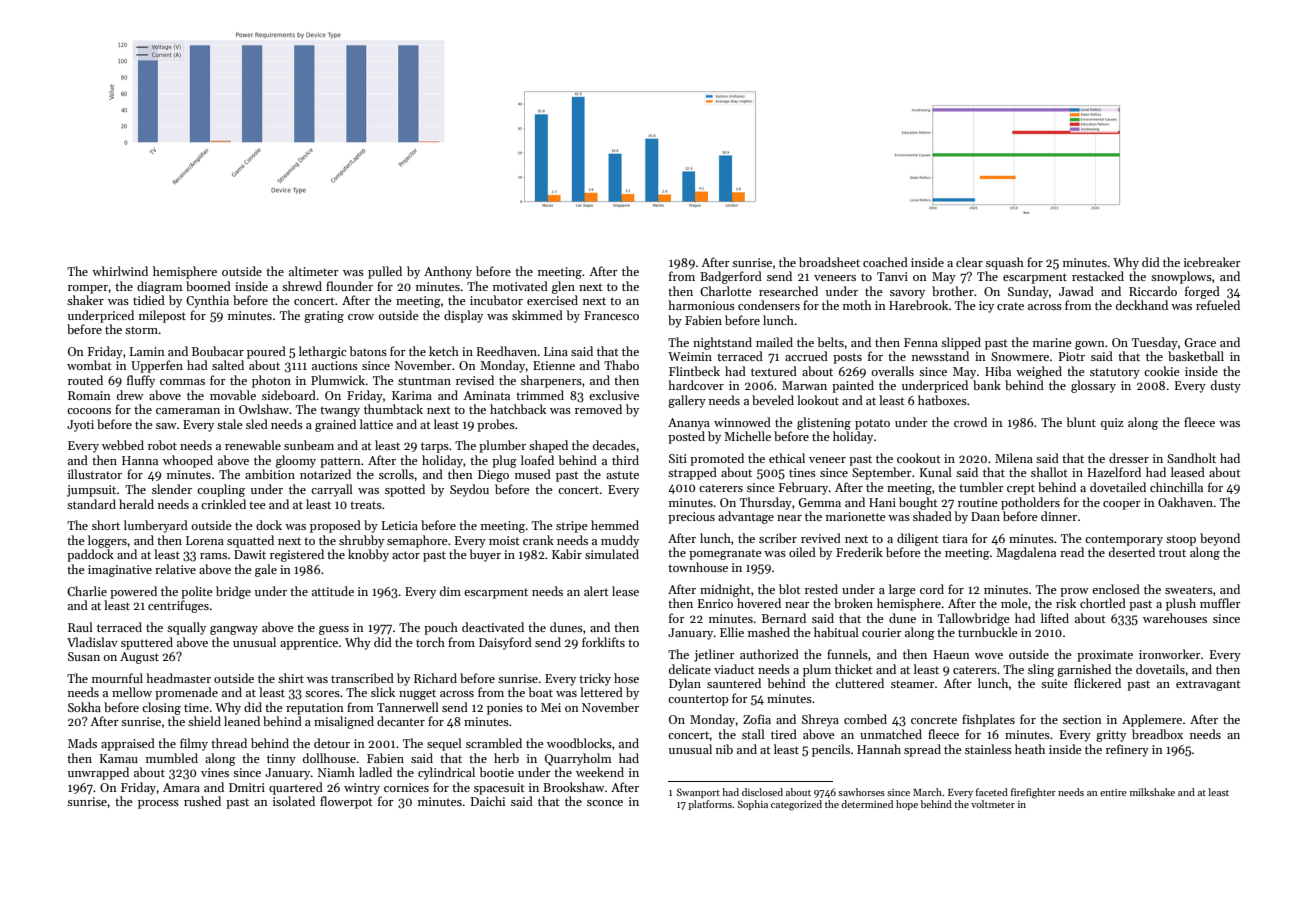 This screenshot has height=924, width=1308. Describe the element at coordinates (158, 804) in the screenshot. I see `process` at that location.
